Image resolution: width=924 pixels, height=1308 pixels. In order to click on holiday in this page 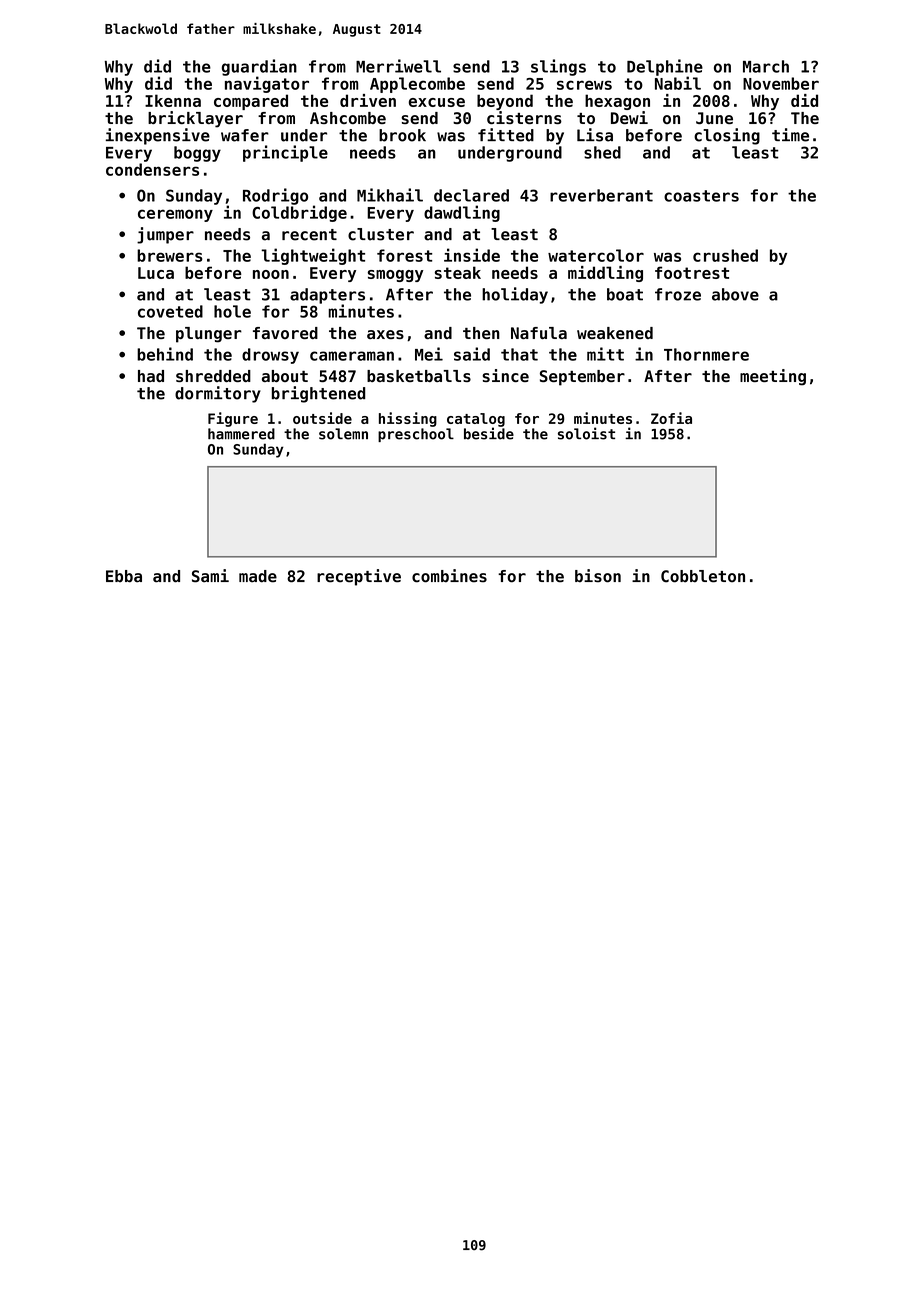, I will do `click(515, 295)`.
